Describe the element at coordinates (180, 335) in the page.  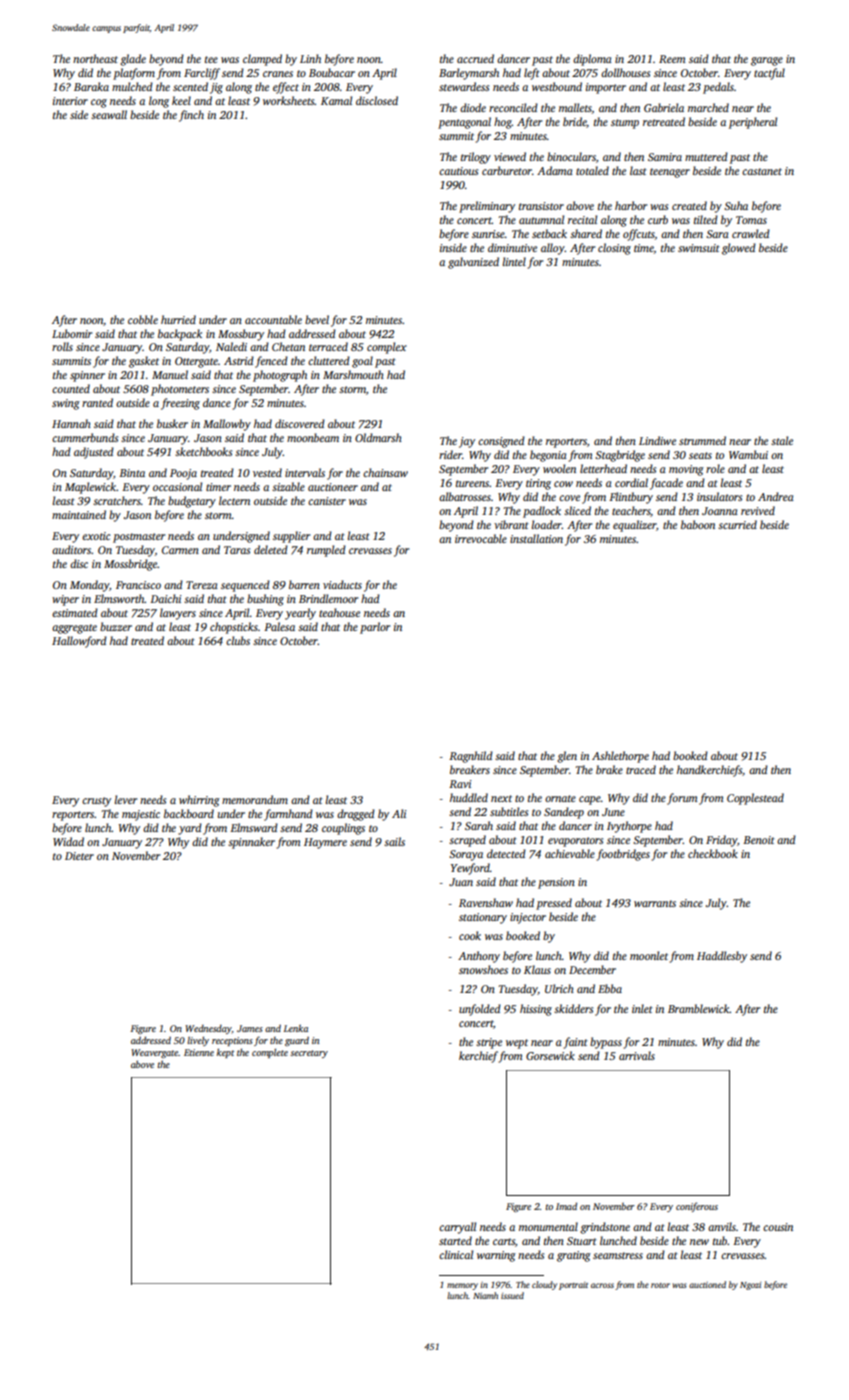
I see `backpack` at that location.
